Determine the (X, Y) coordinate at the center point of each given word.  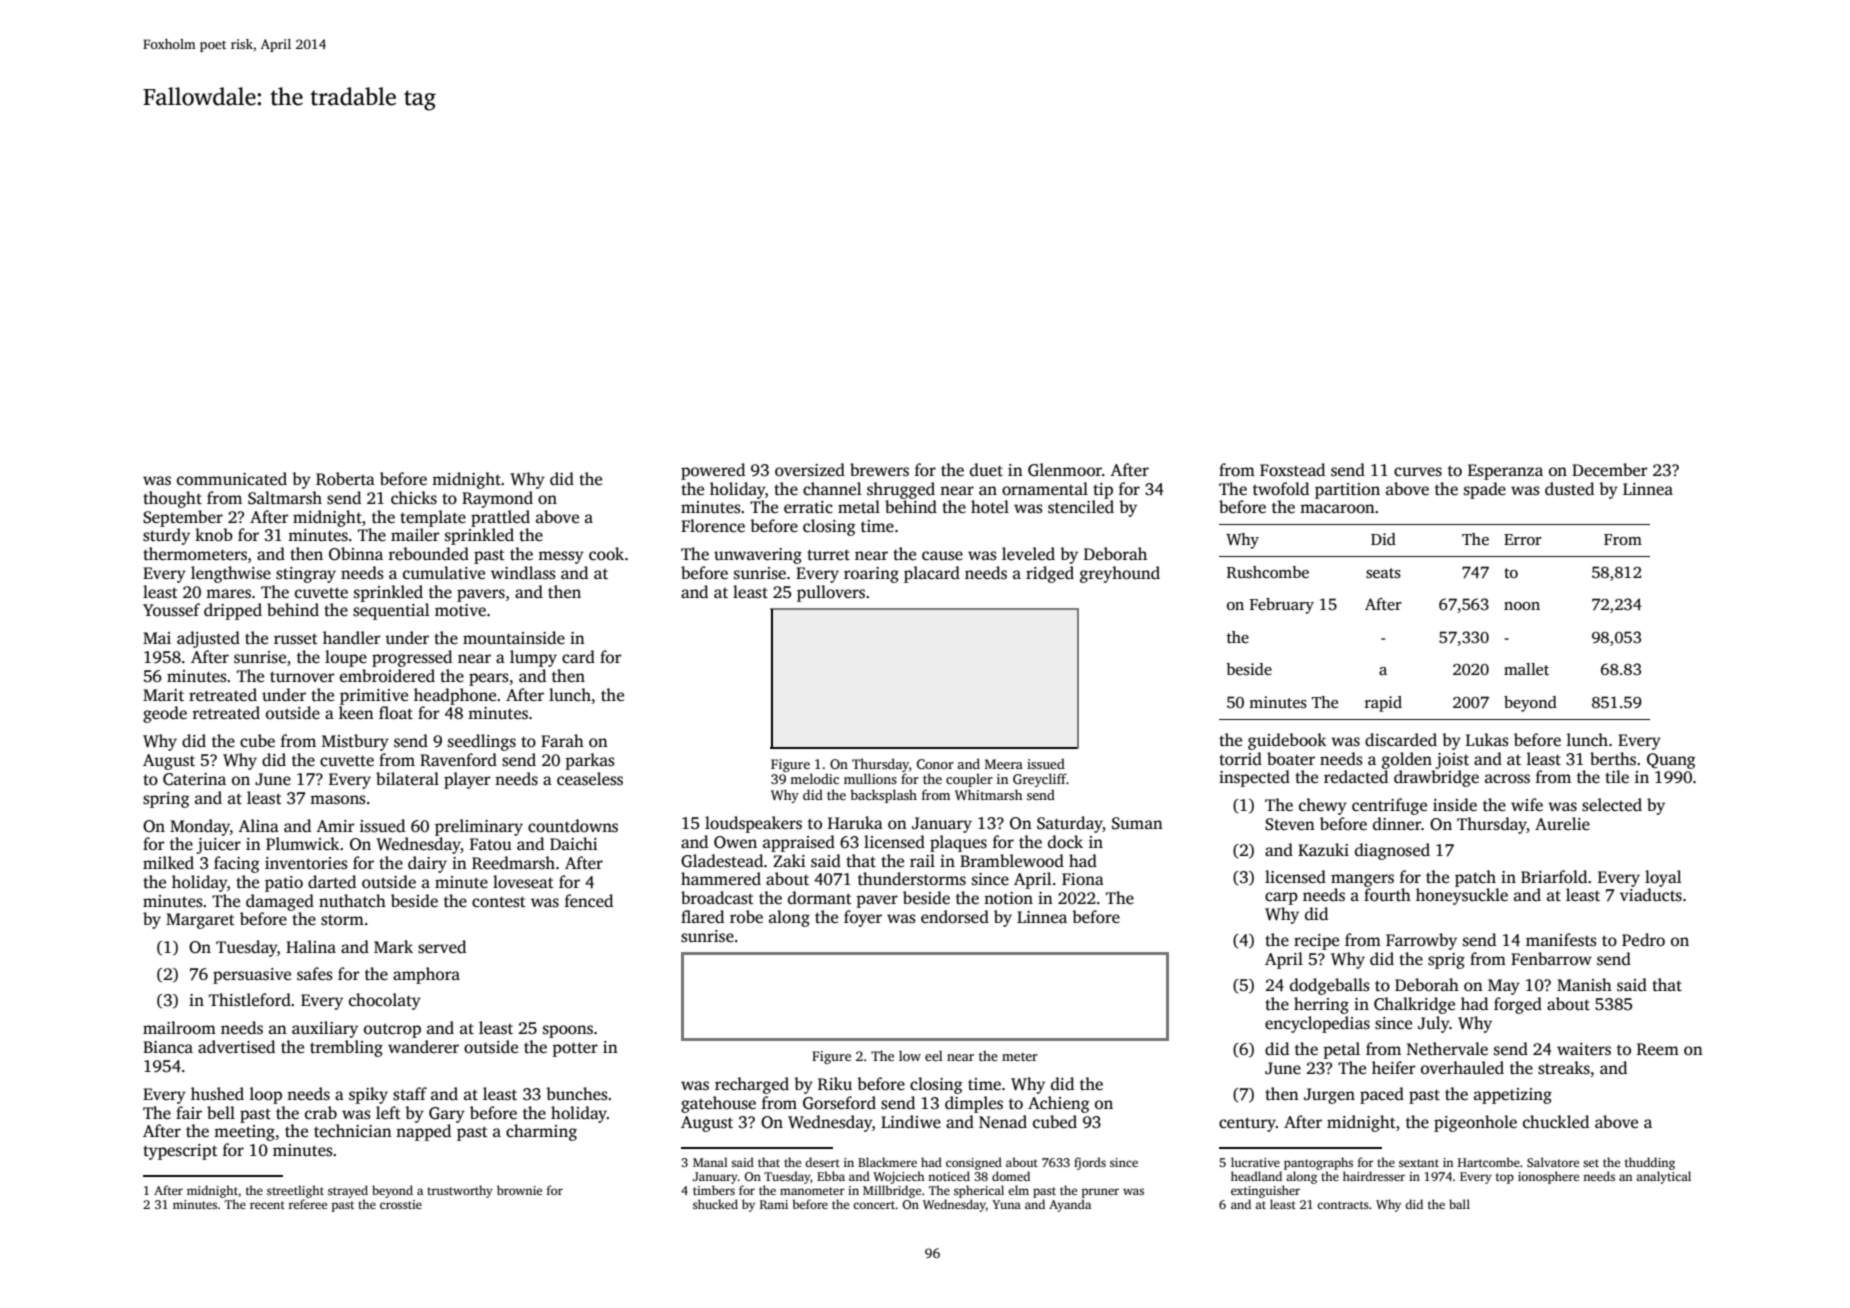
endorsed (955, 917)
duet (986, 470)
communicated (232, 479)
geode (165, 714)
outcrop (392, 1031)
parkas (590, 761)
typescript (180, 1152)
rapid (1383, 704)
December (1610, 470)
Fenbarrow (1551, 959)
